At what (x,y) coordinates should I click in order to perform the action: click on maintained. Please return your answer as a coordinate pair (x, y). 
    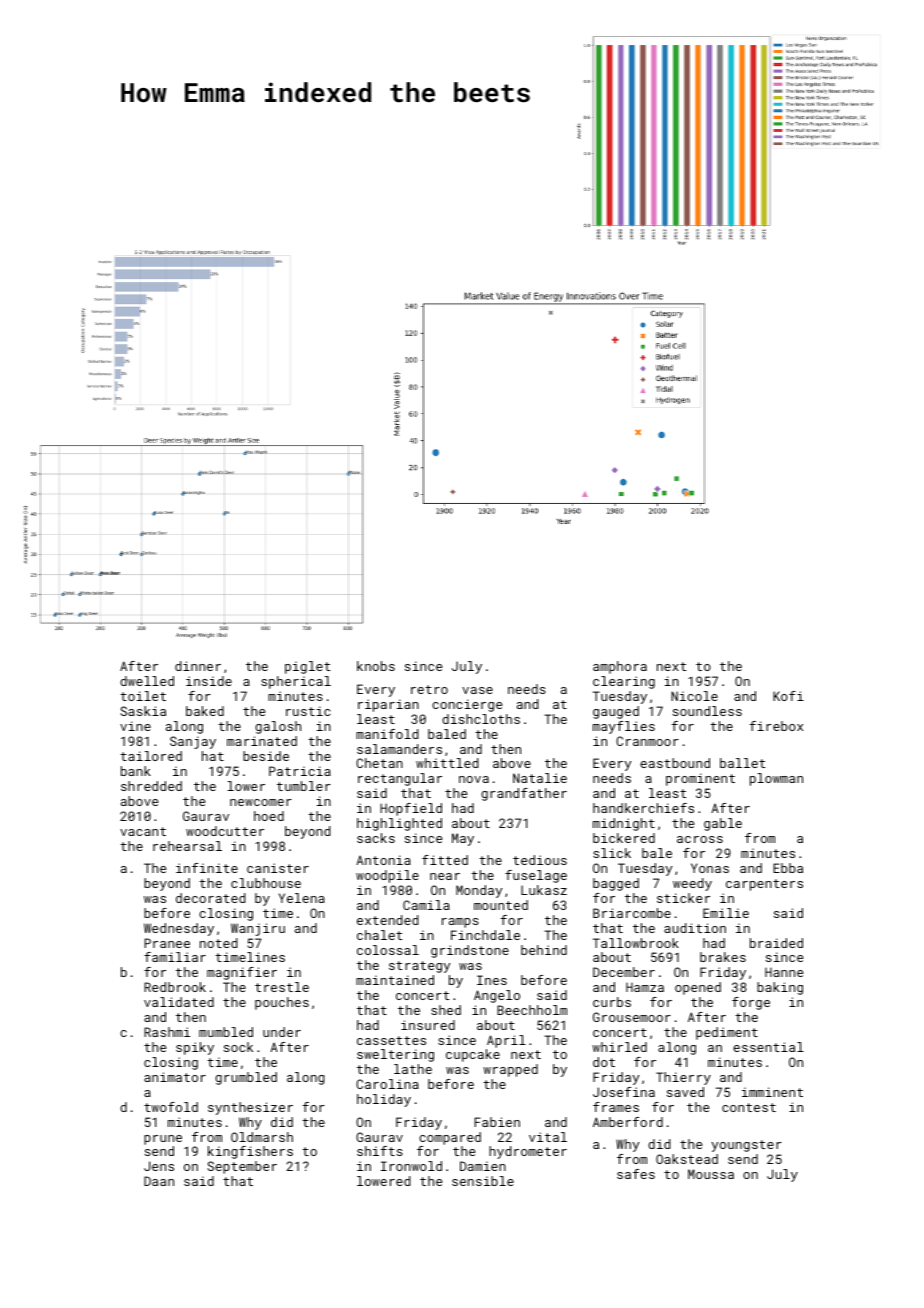
    Looking at the image, I should click on (395, 980).
